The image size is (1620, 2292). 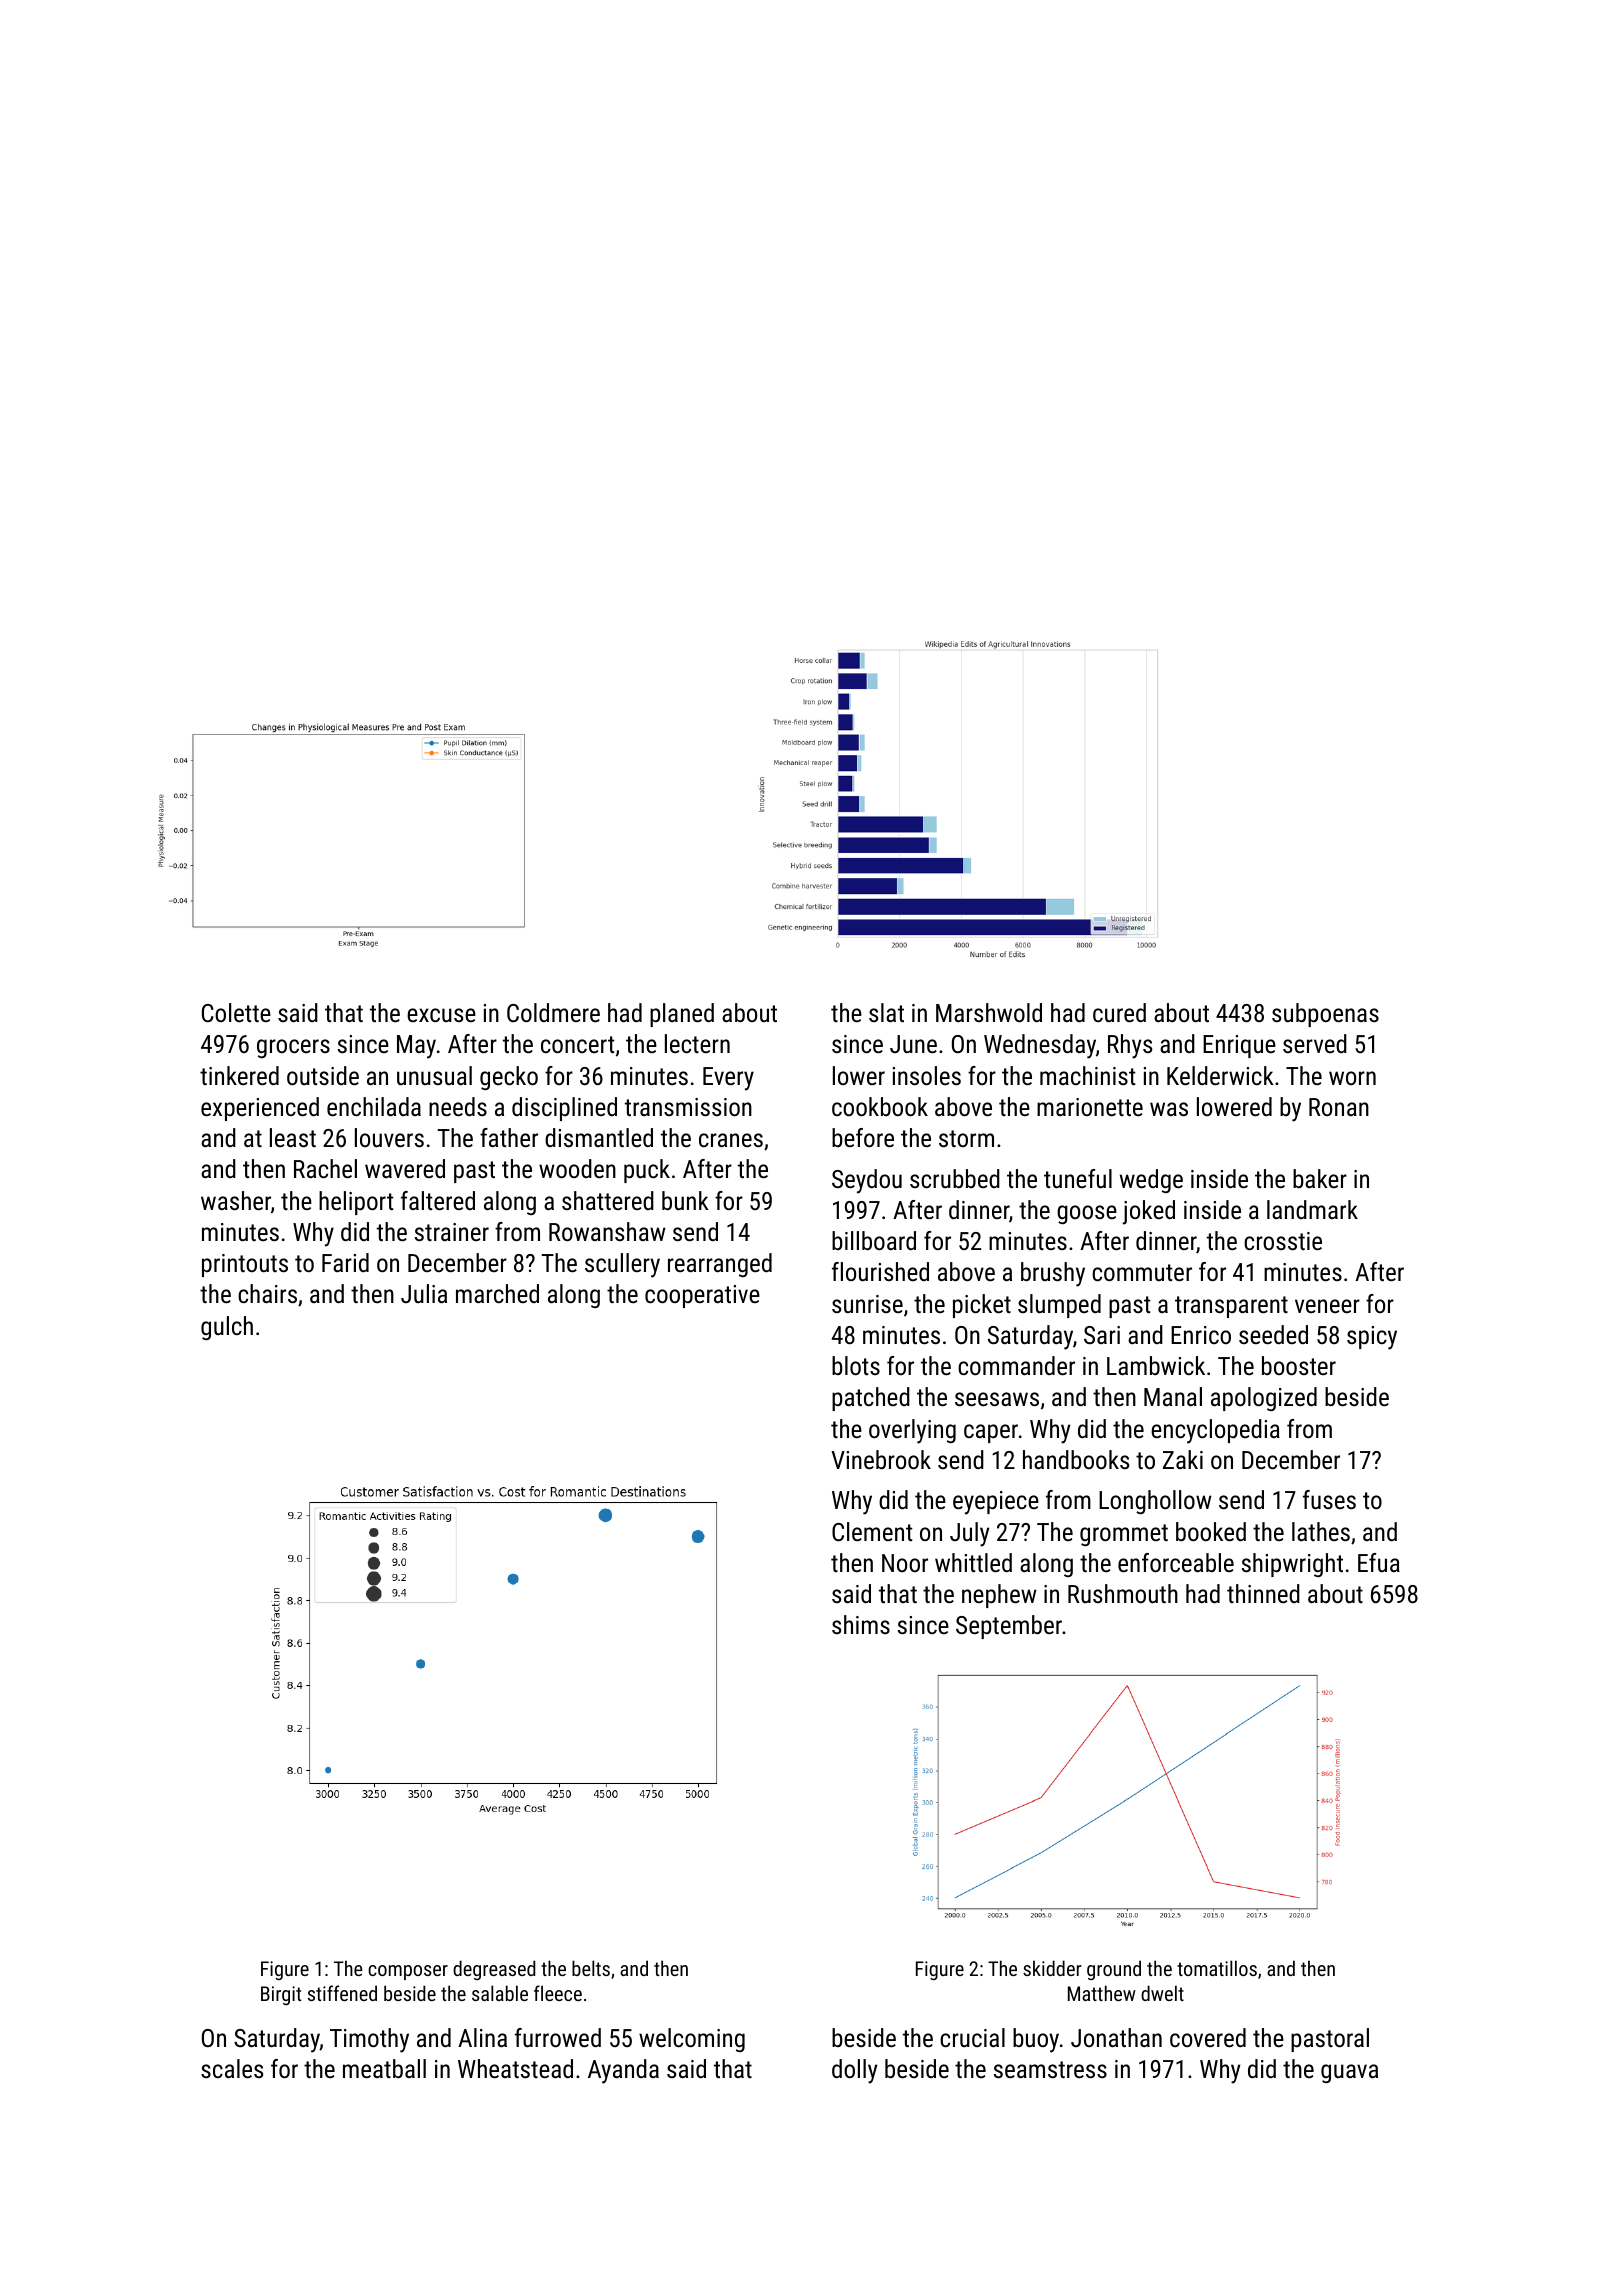 What do you see at coordinates (905, 1563) in the screenshot?
I see `Noor` at bounding box center [905, 1563].
